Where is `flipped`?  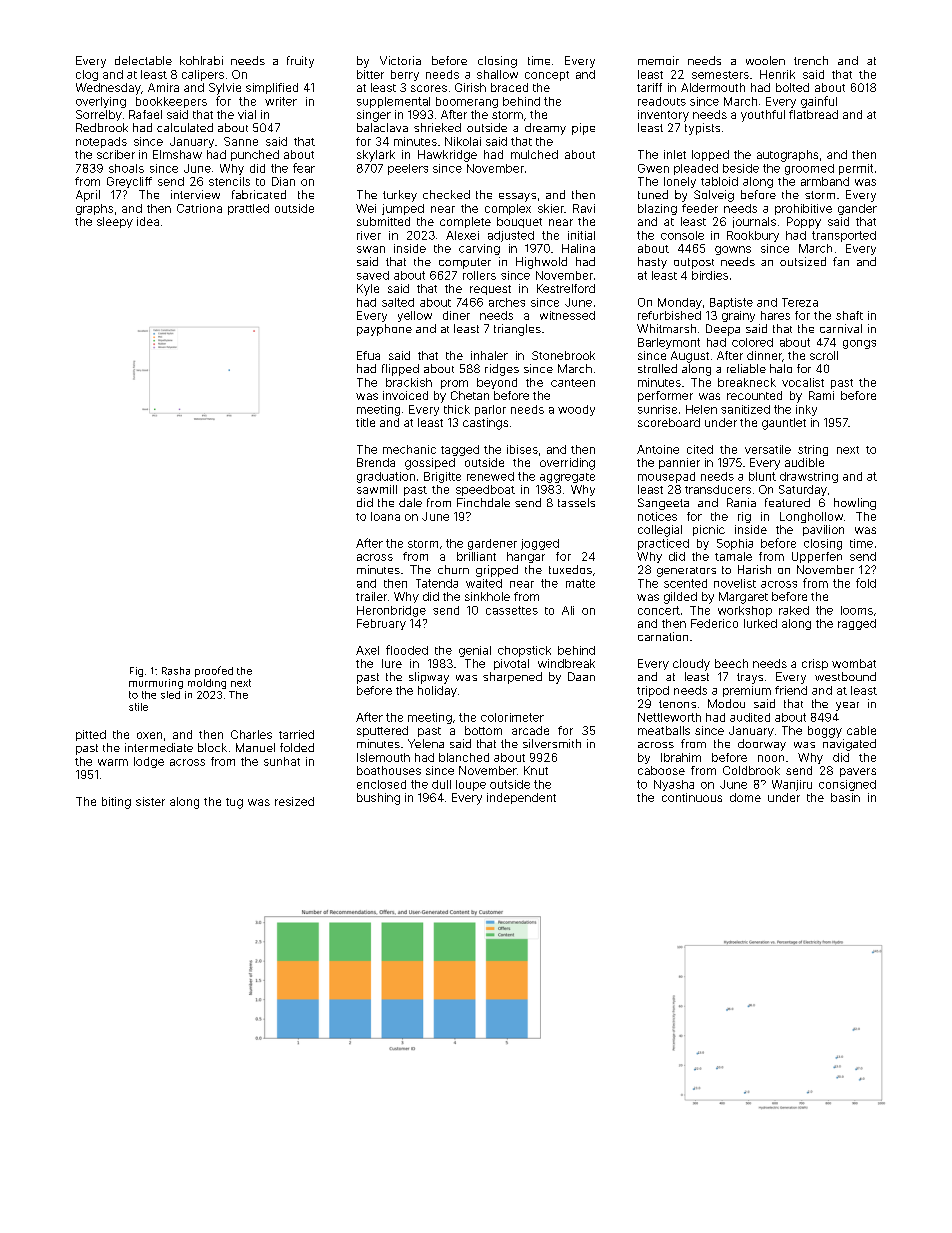 flipped is located at coordinates (400, 370).
